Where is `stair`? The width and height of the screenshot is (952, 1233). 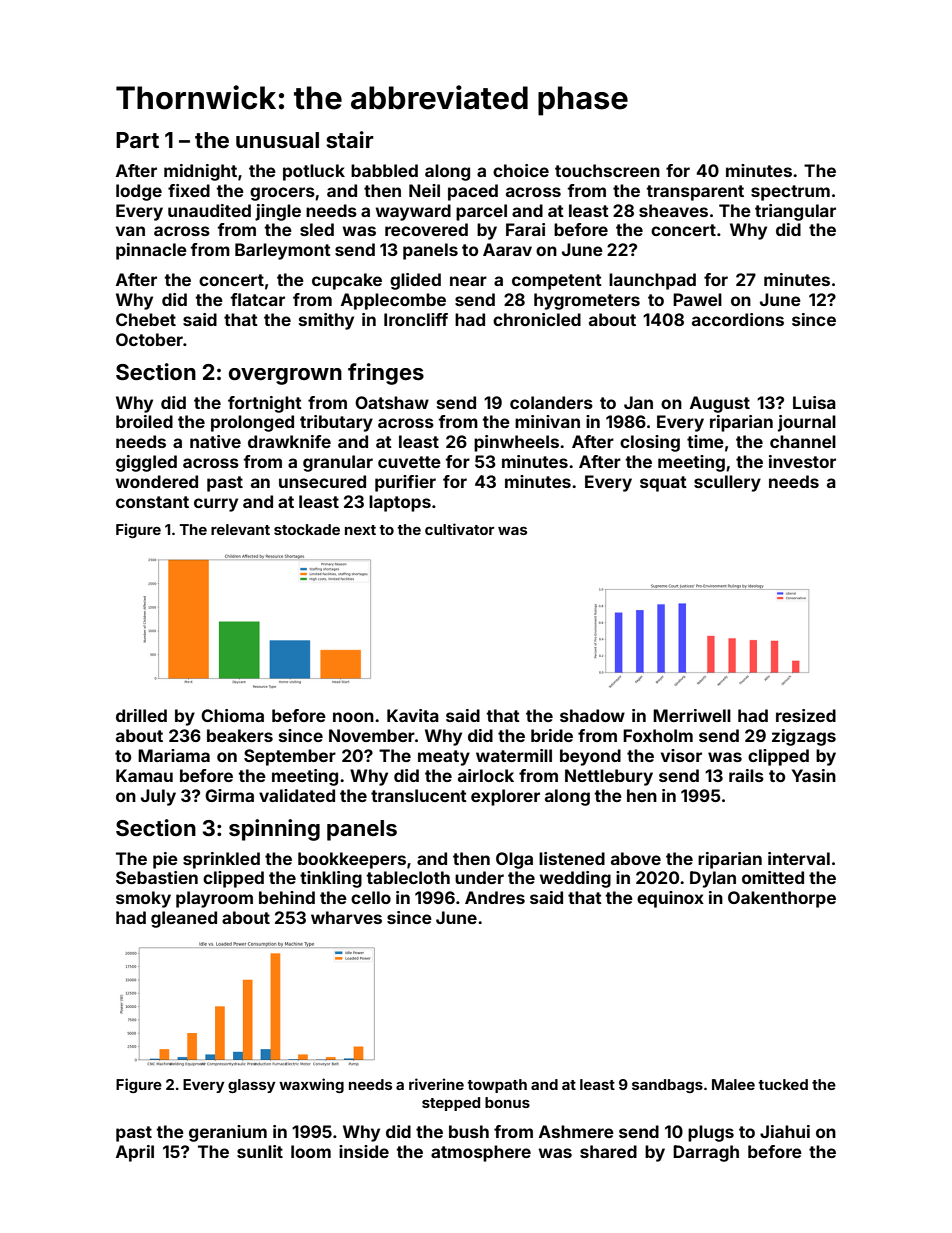
stair is located at coordinates (350, 139).
